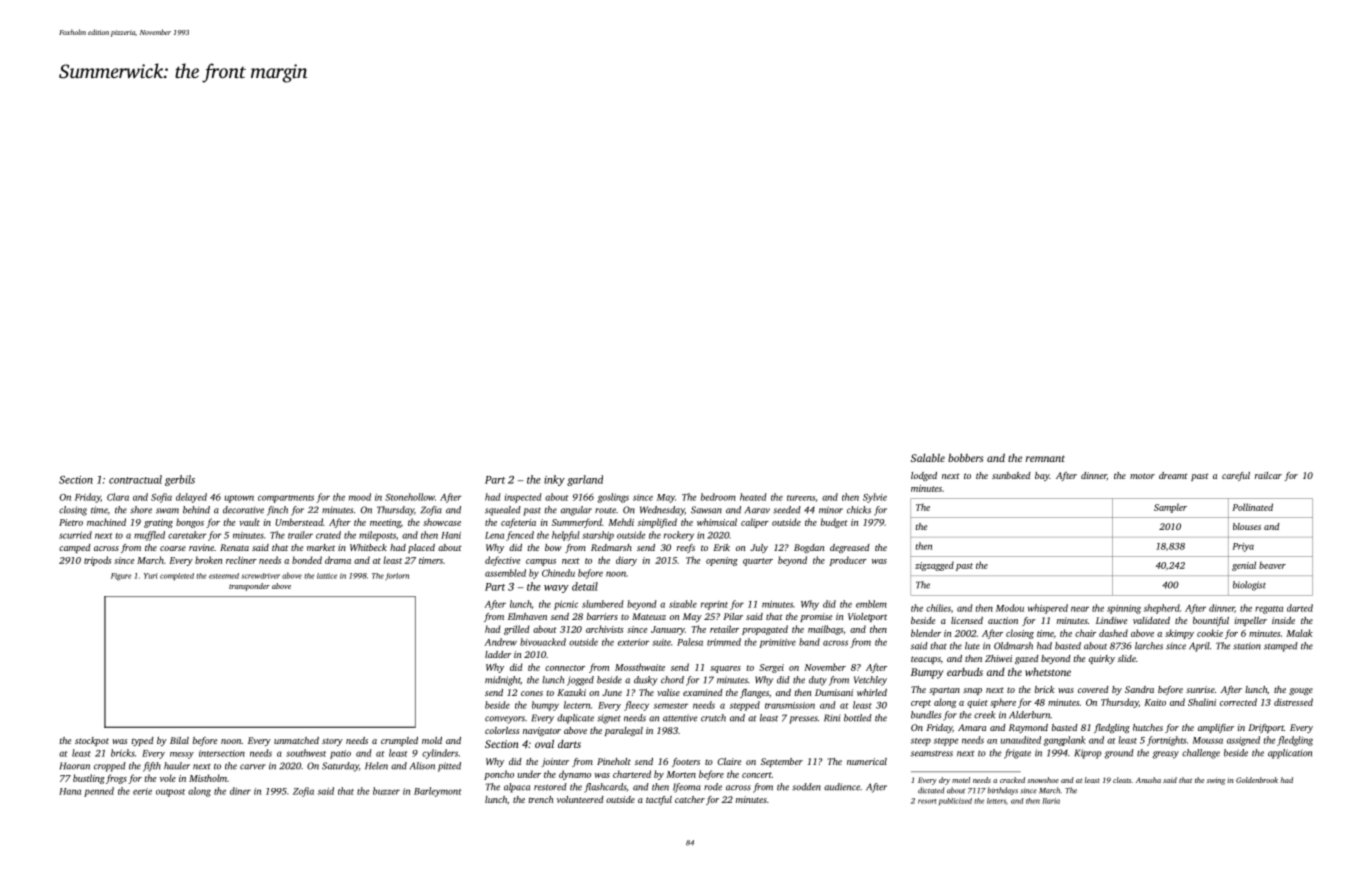  What do you see at coordinates (703, 692) in the image?
I see `examined` at bounding box center [703, 692].
